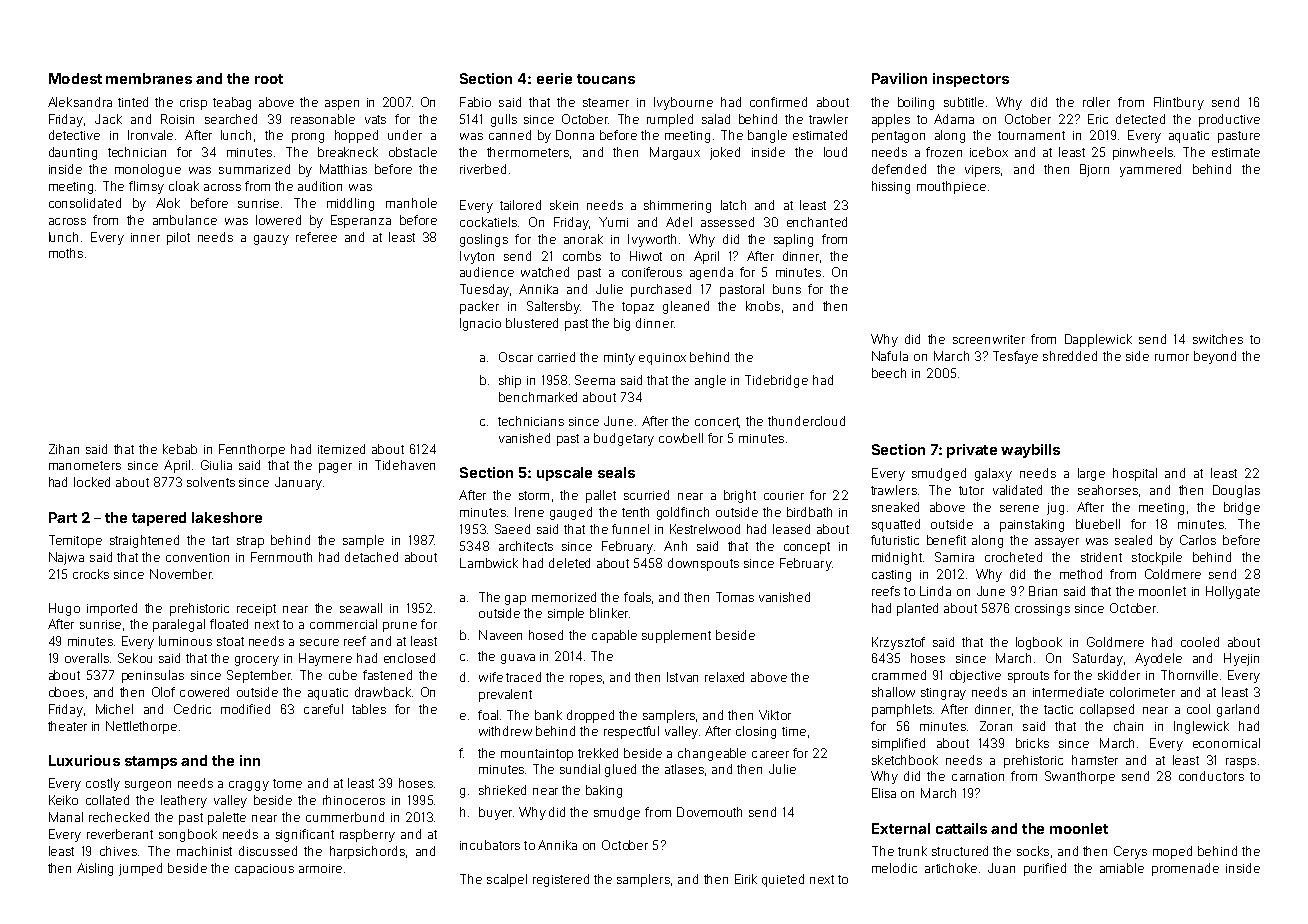  Describe the element at coordinates (898, 137) in the screenshot. I see `pentagon` at that location.
